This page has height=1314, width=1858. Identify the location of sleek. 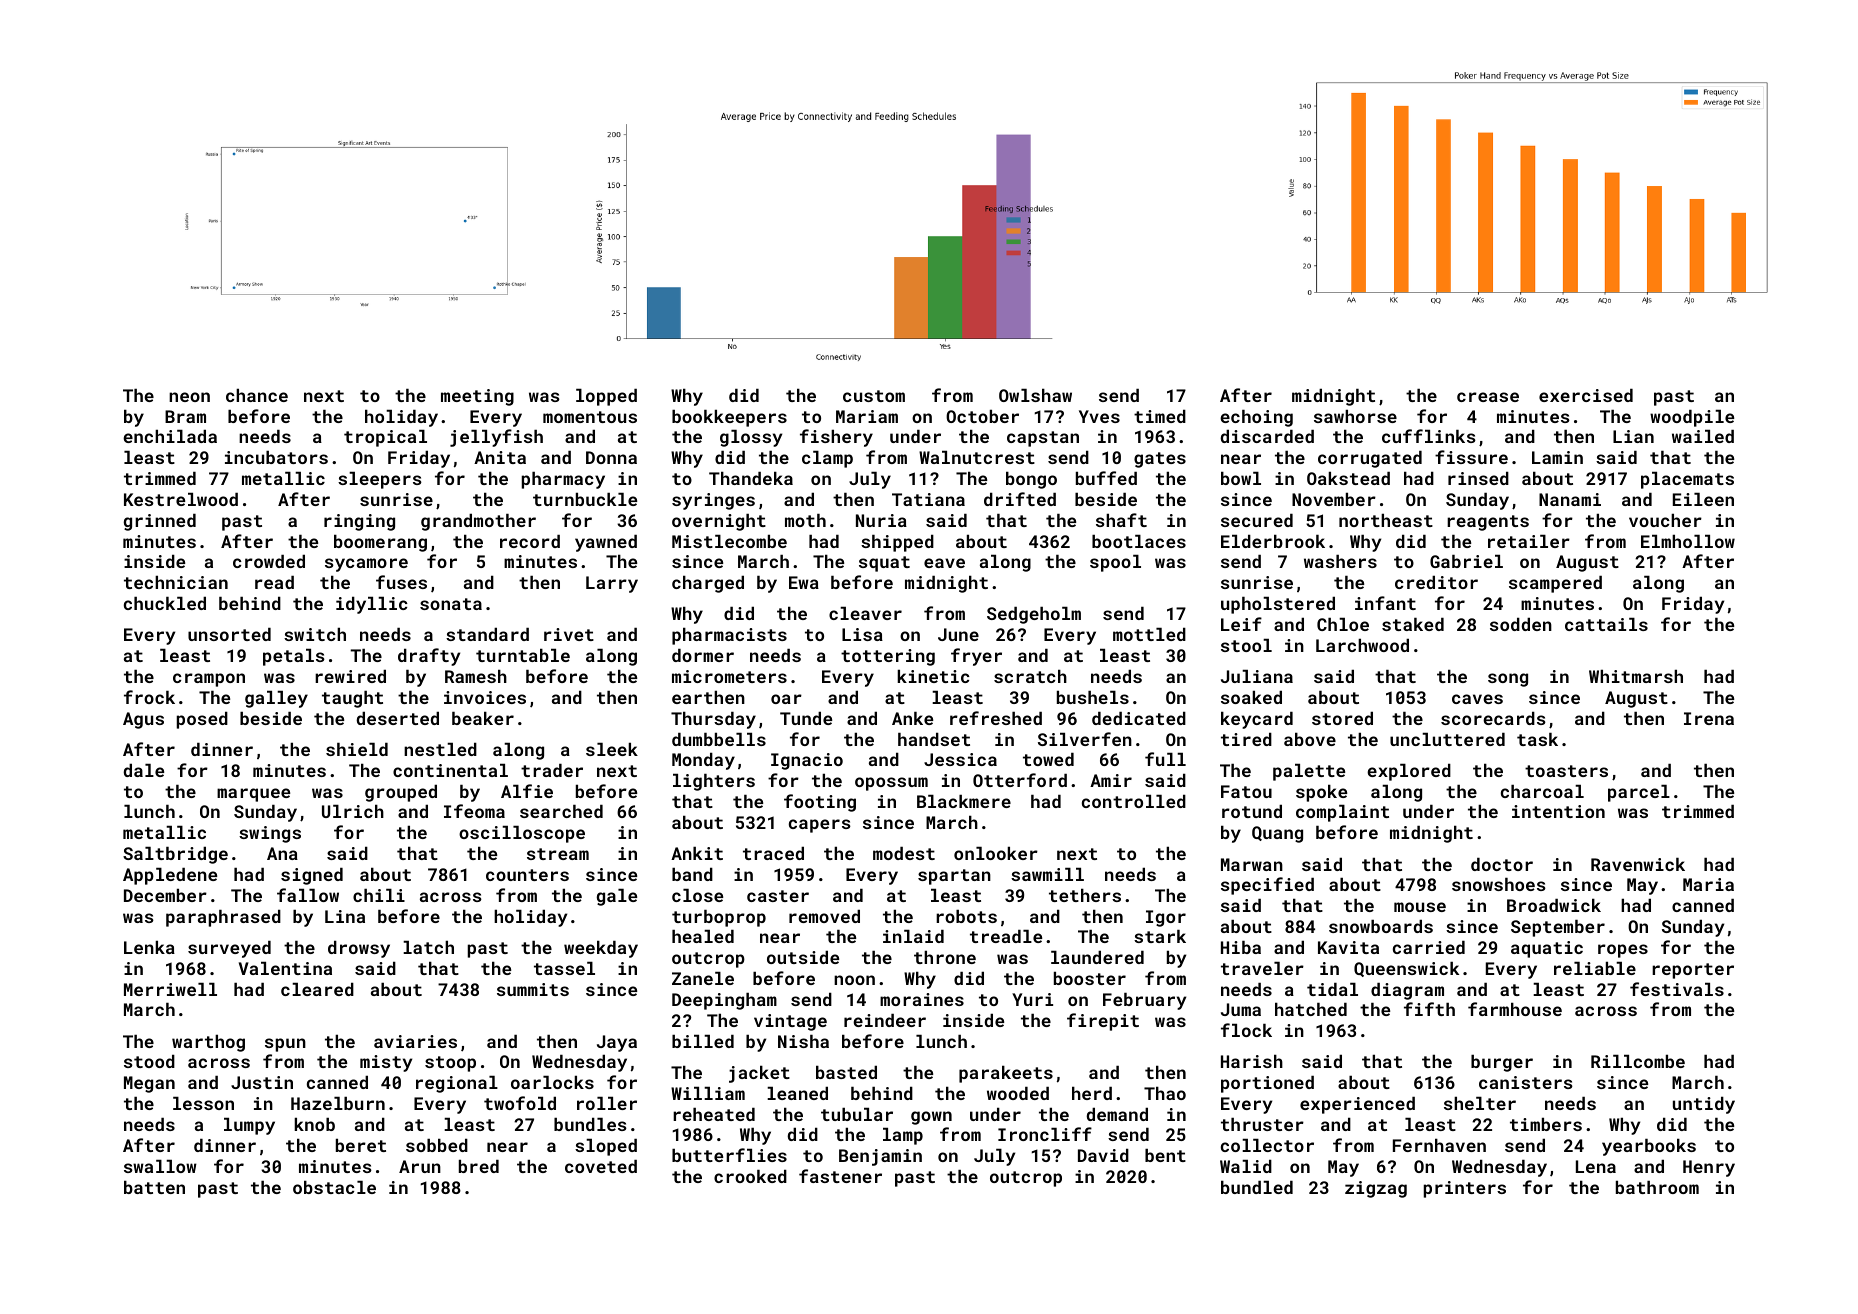
(612, 749).
